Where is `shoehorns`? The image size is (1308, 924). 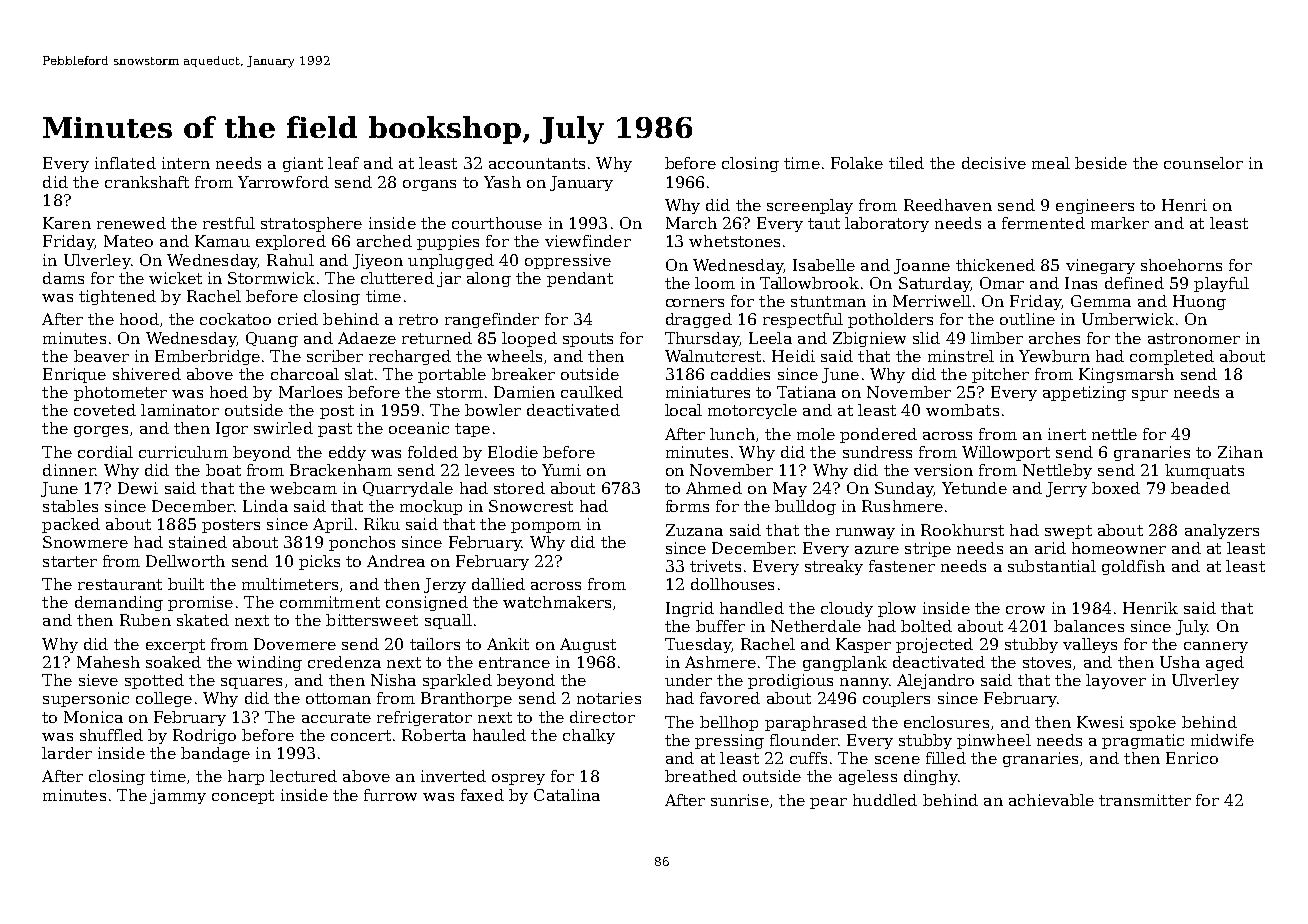
shoehorns is located at coordinates (1181, 265).
